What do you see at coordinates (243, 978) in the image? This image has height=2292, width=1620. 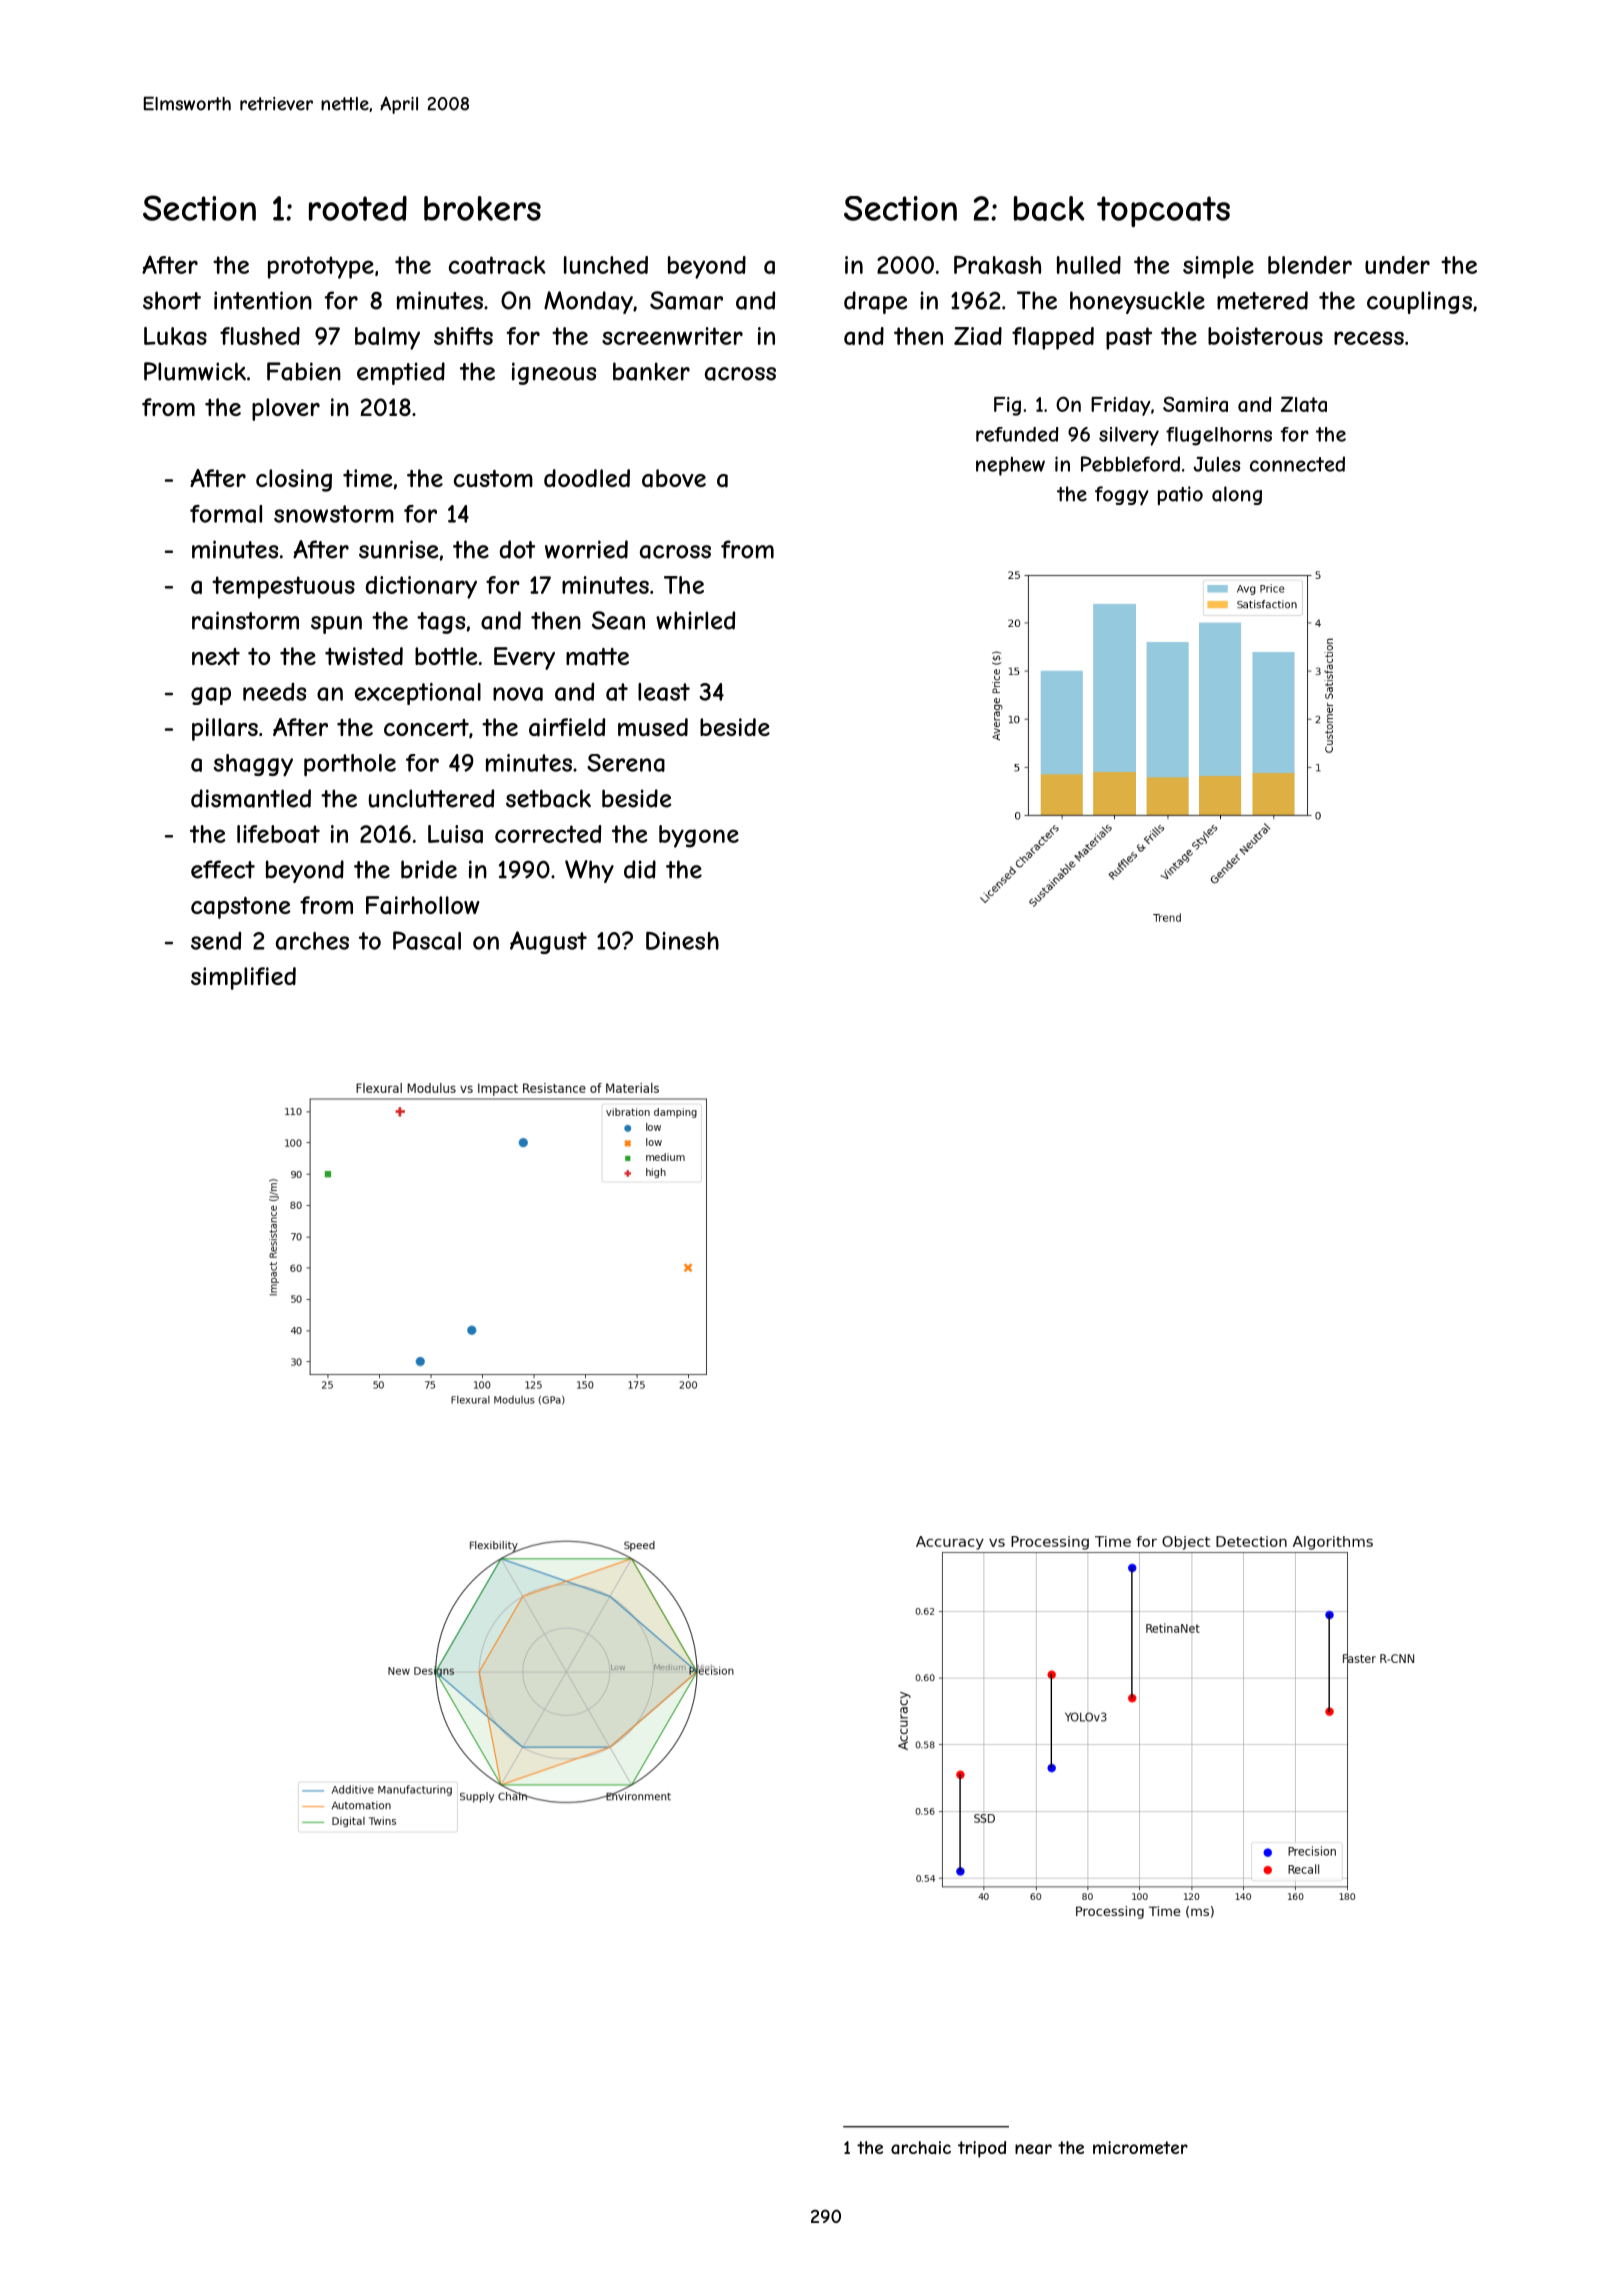 I see `simplified` at bounding box center [243, 978].
